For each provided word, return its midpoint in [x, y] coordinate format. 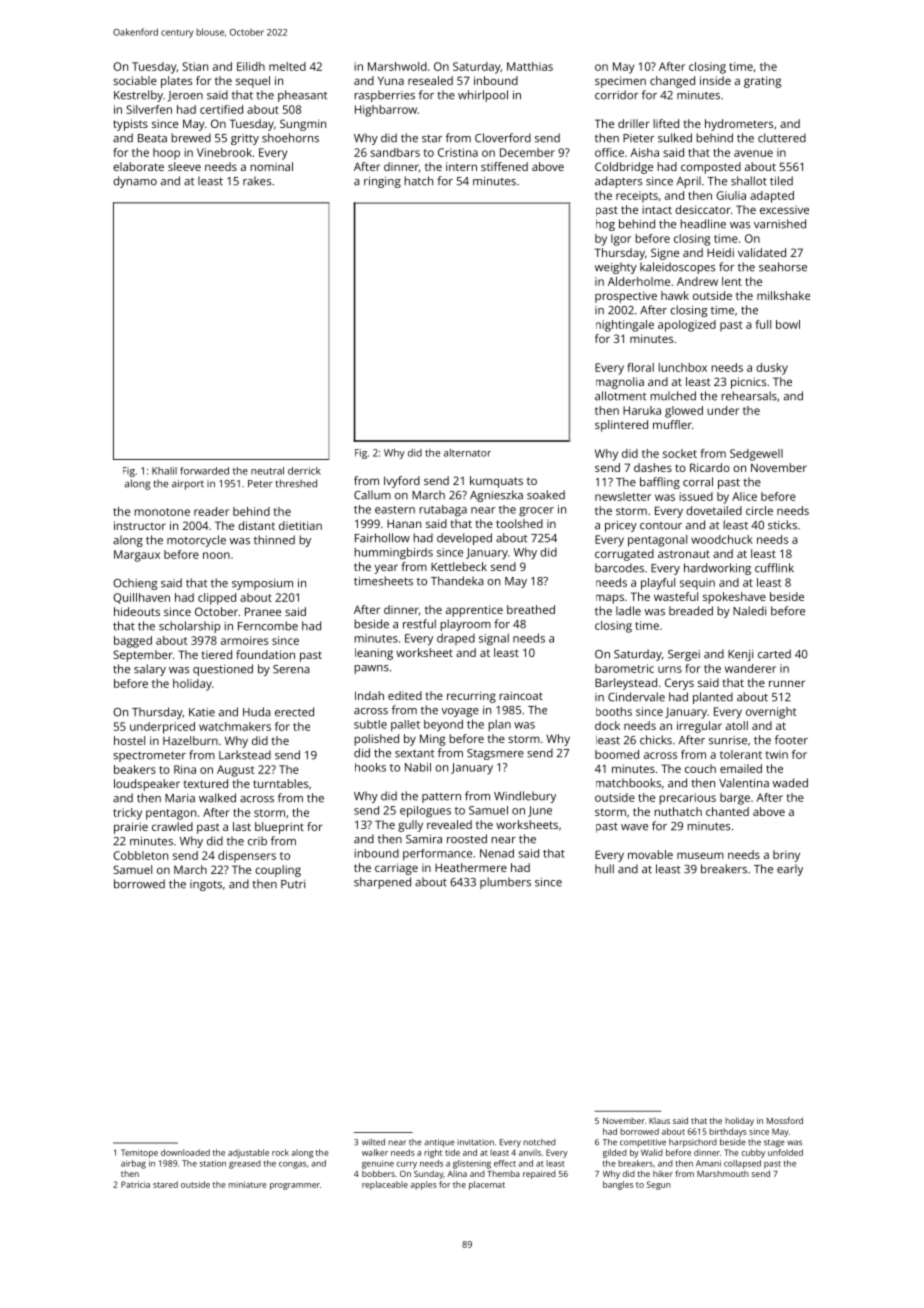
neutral [267, 471]
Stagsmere [495, 754]
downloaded [185, 1152]
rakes [257, 181]
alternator [467, 453]
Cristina [458, 152]
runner [787, 683]
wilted [373, 1142]
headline [703, 224]
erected [294, 712]
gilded [615, 1153]
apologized [687, 326]
